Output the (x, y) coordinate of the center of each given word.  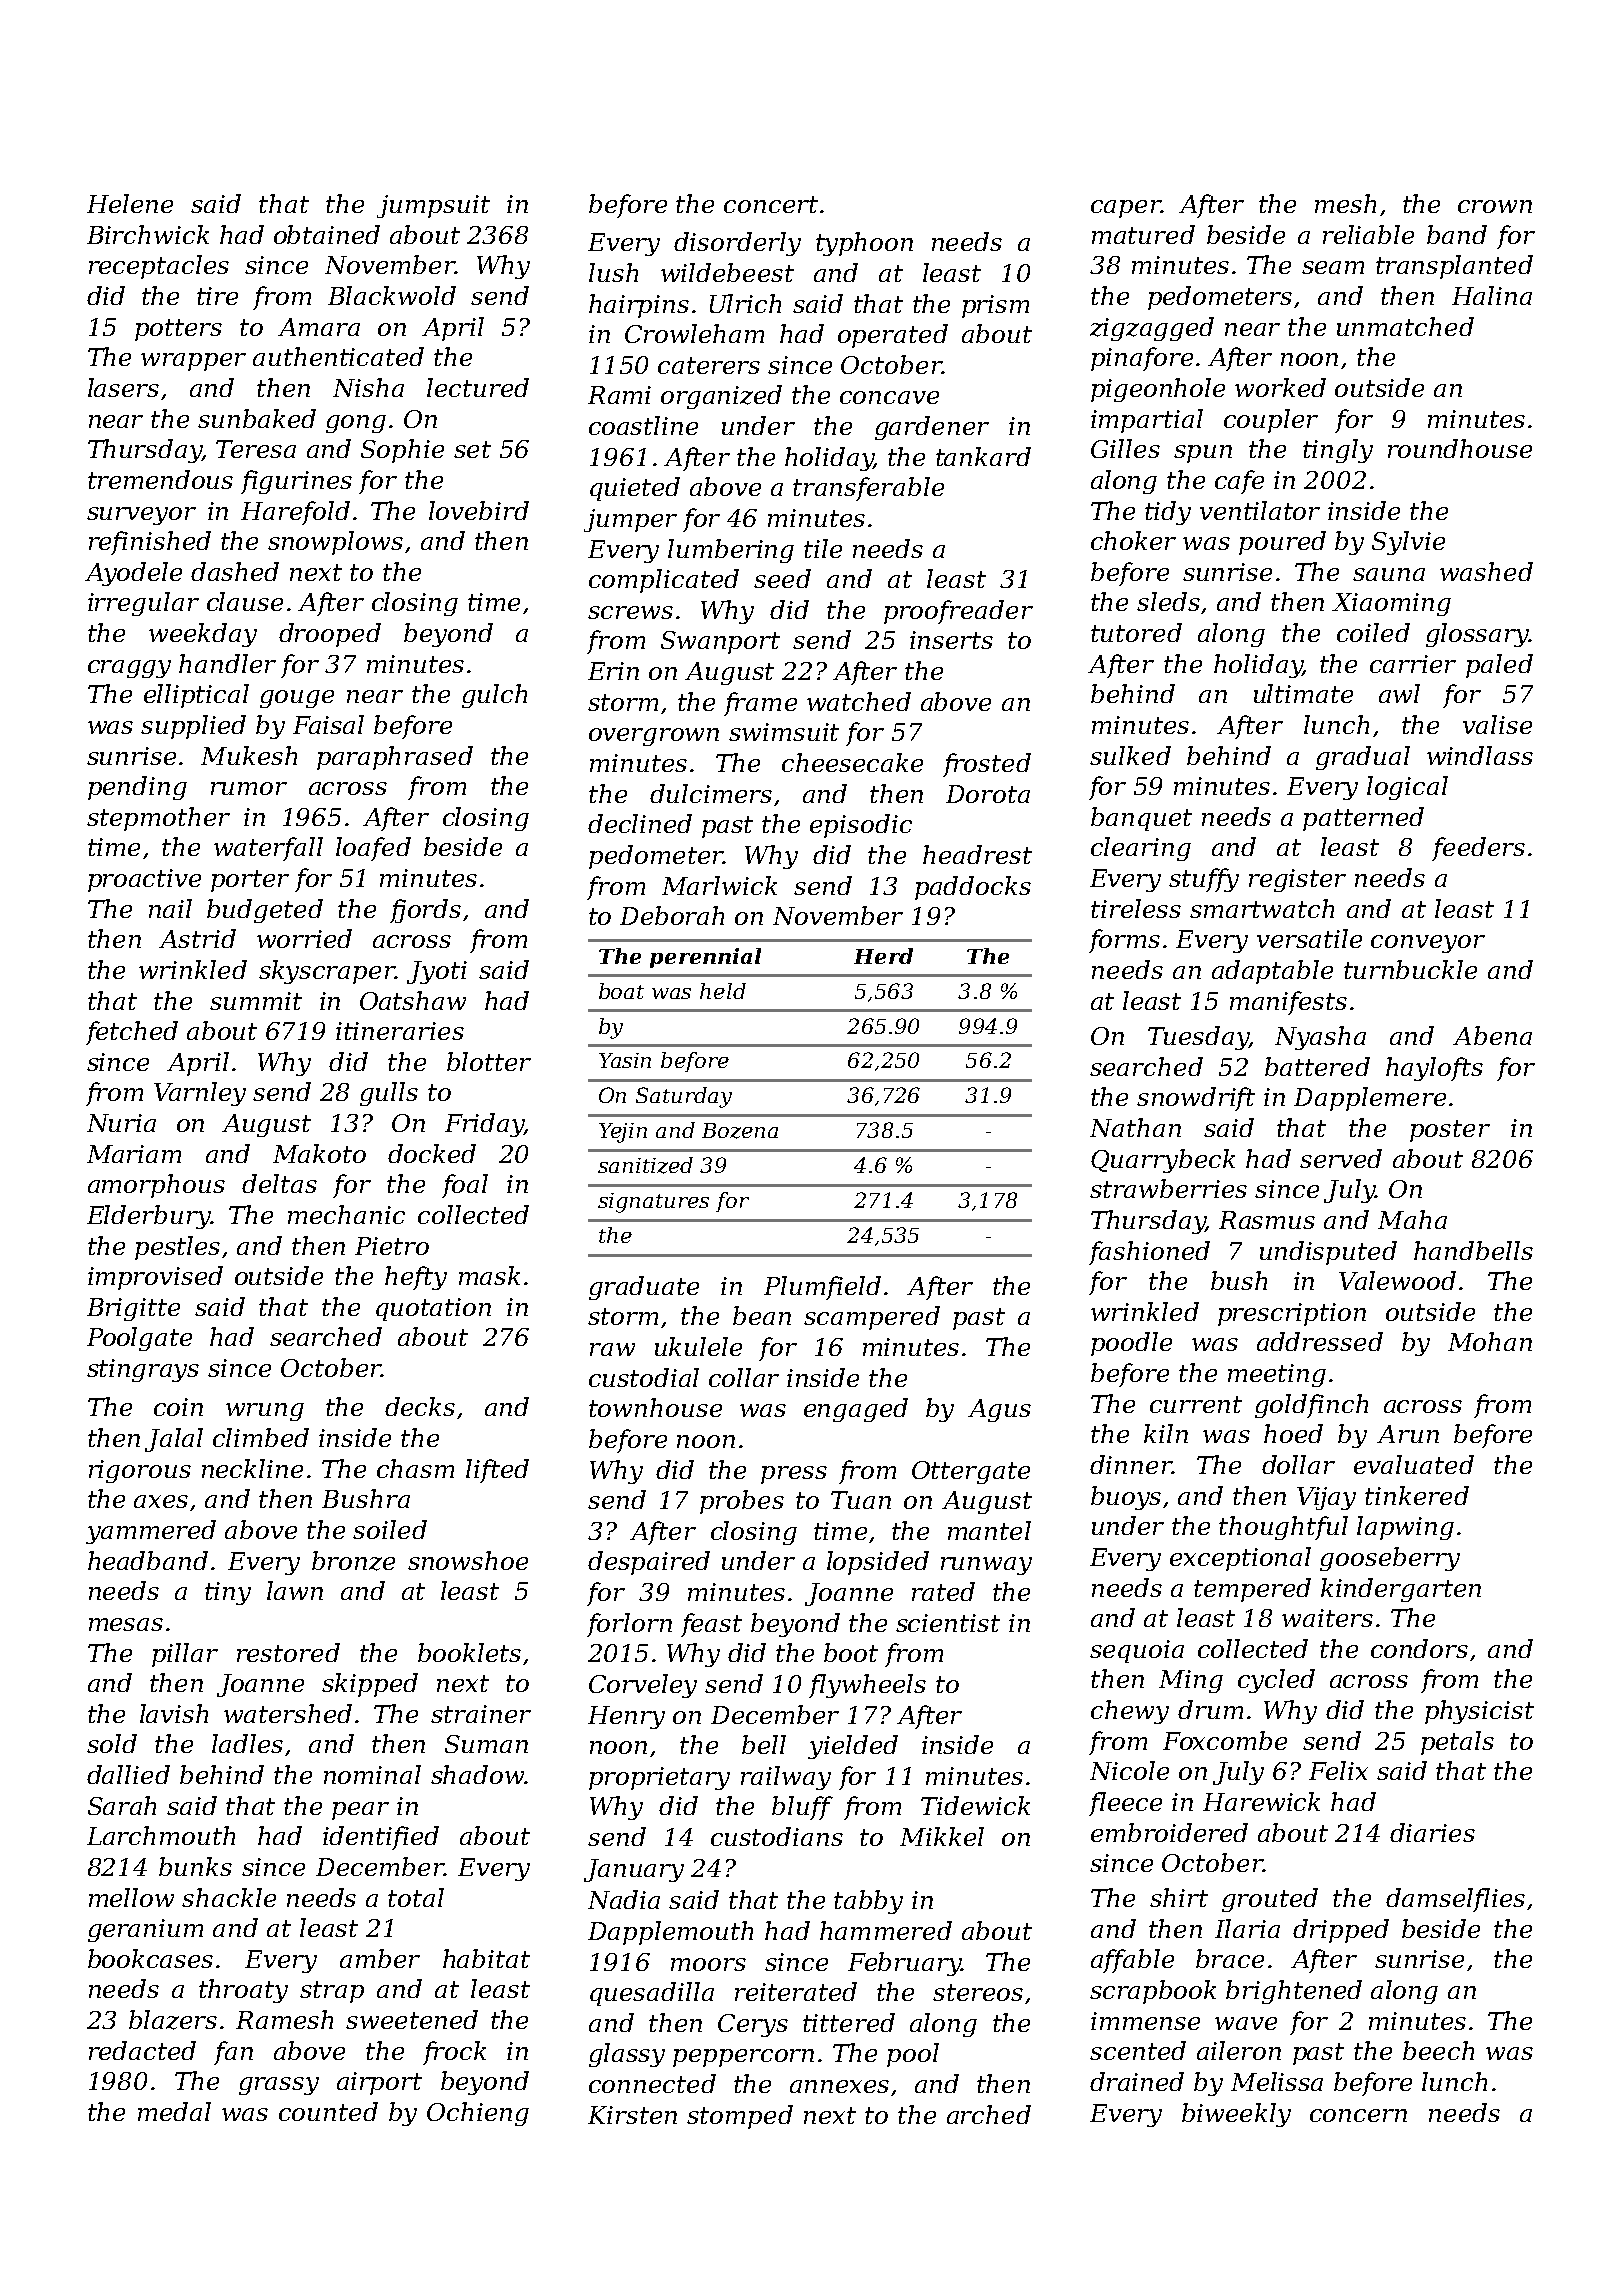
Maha (1412, 1219)
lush (613, 272)
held (723, 991)
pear (360, 1811)
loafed (373, 849)
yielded (853, 1747)
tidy (1168, 513)
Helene (130, 203)
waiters (1327, 1618)
